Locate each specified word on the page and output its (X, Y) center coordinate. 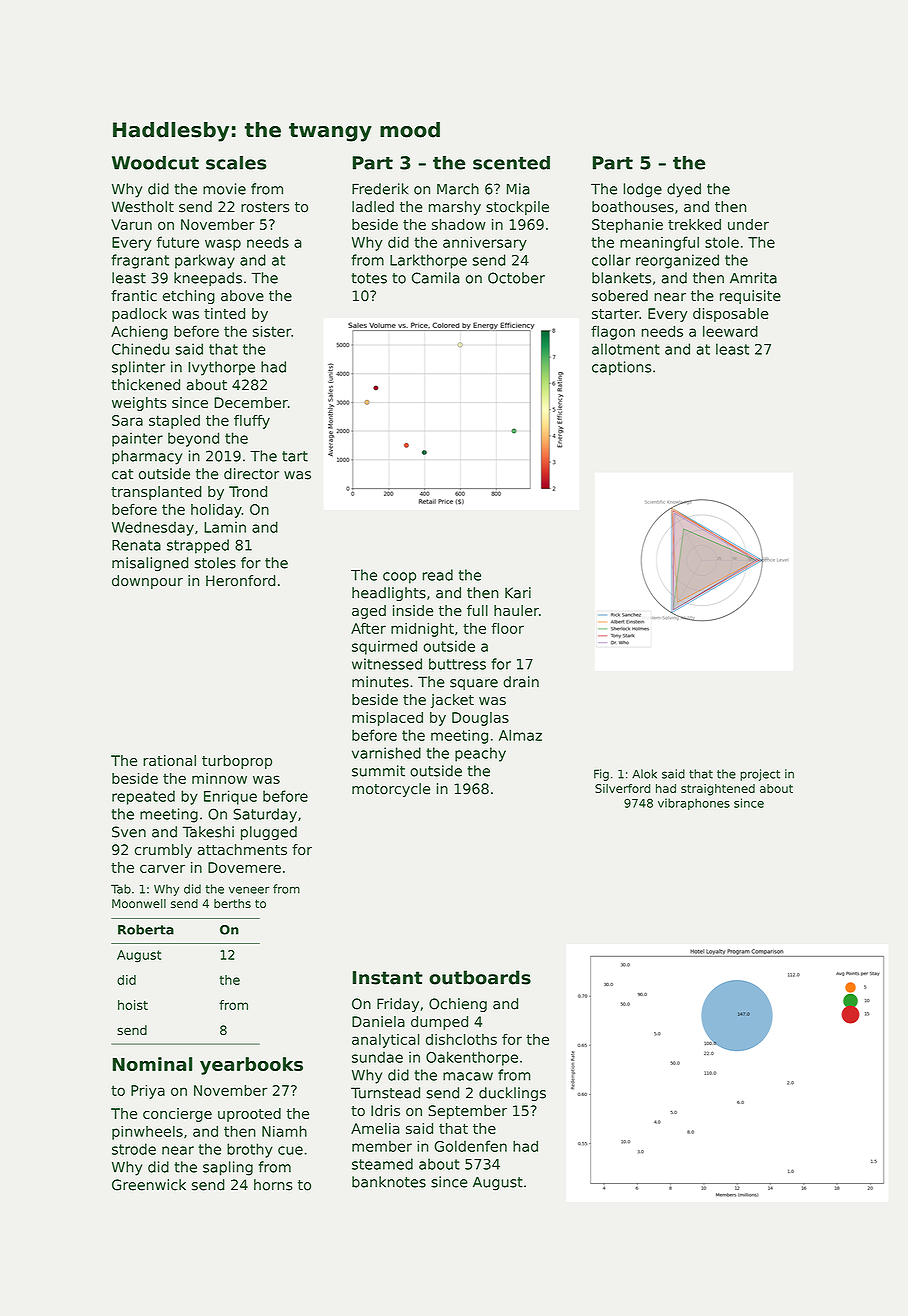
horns (273, 1185)
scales (236, 163)
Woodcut (155, 163)
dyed (684, 190)
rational (169, 760)
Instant (388, 978)
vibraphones (694, 804)
